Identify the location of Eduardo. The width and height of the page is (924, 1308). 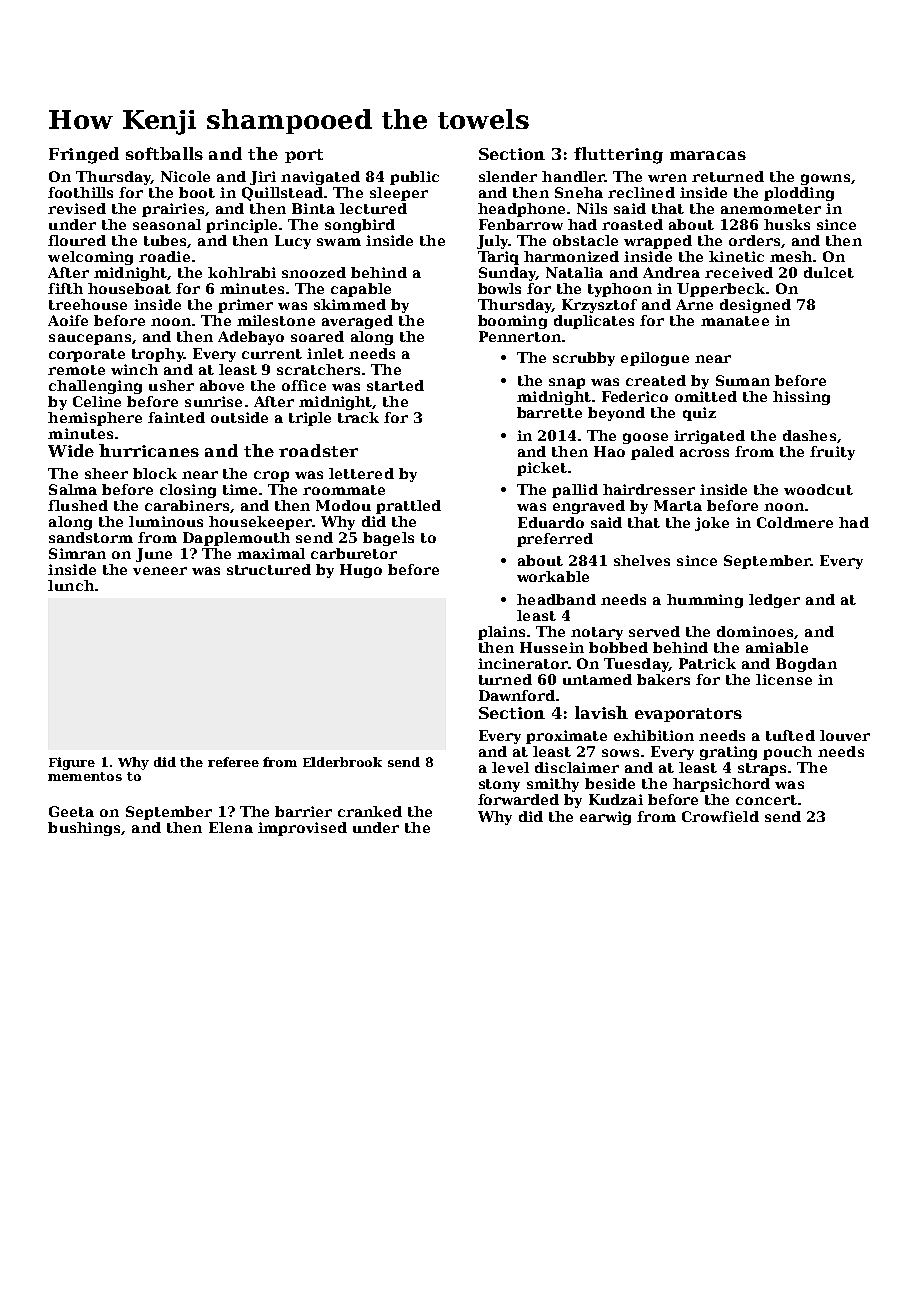
(551, 522).
